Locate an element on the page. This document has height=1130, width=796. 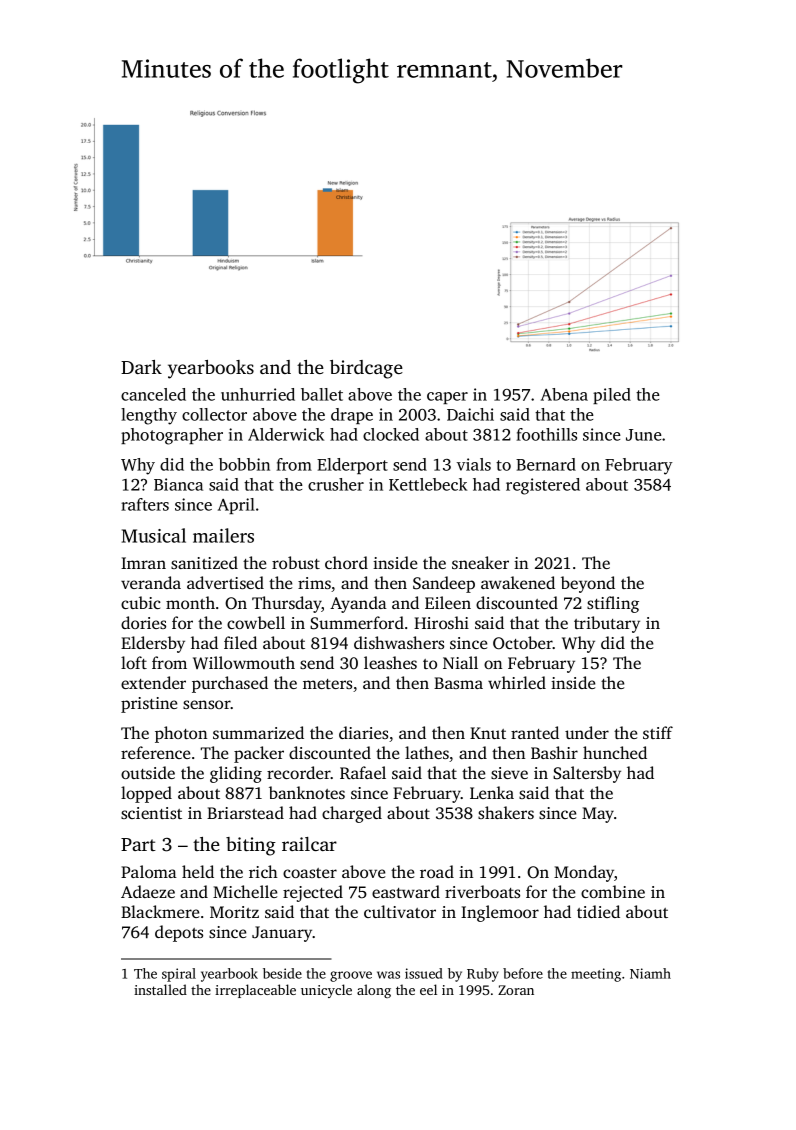
birdcage is located at coordinates (366, 369).
